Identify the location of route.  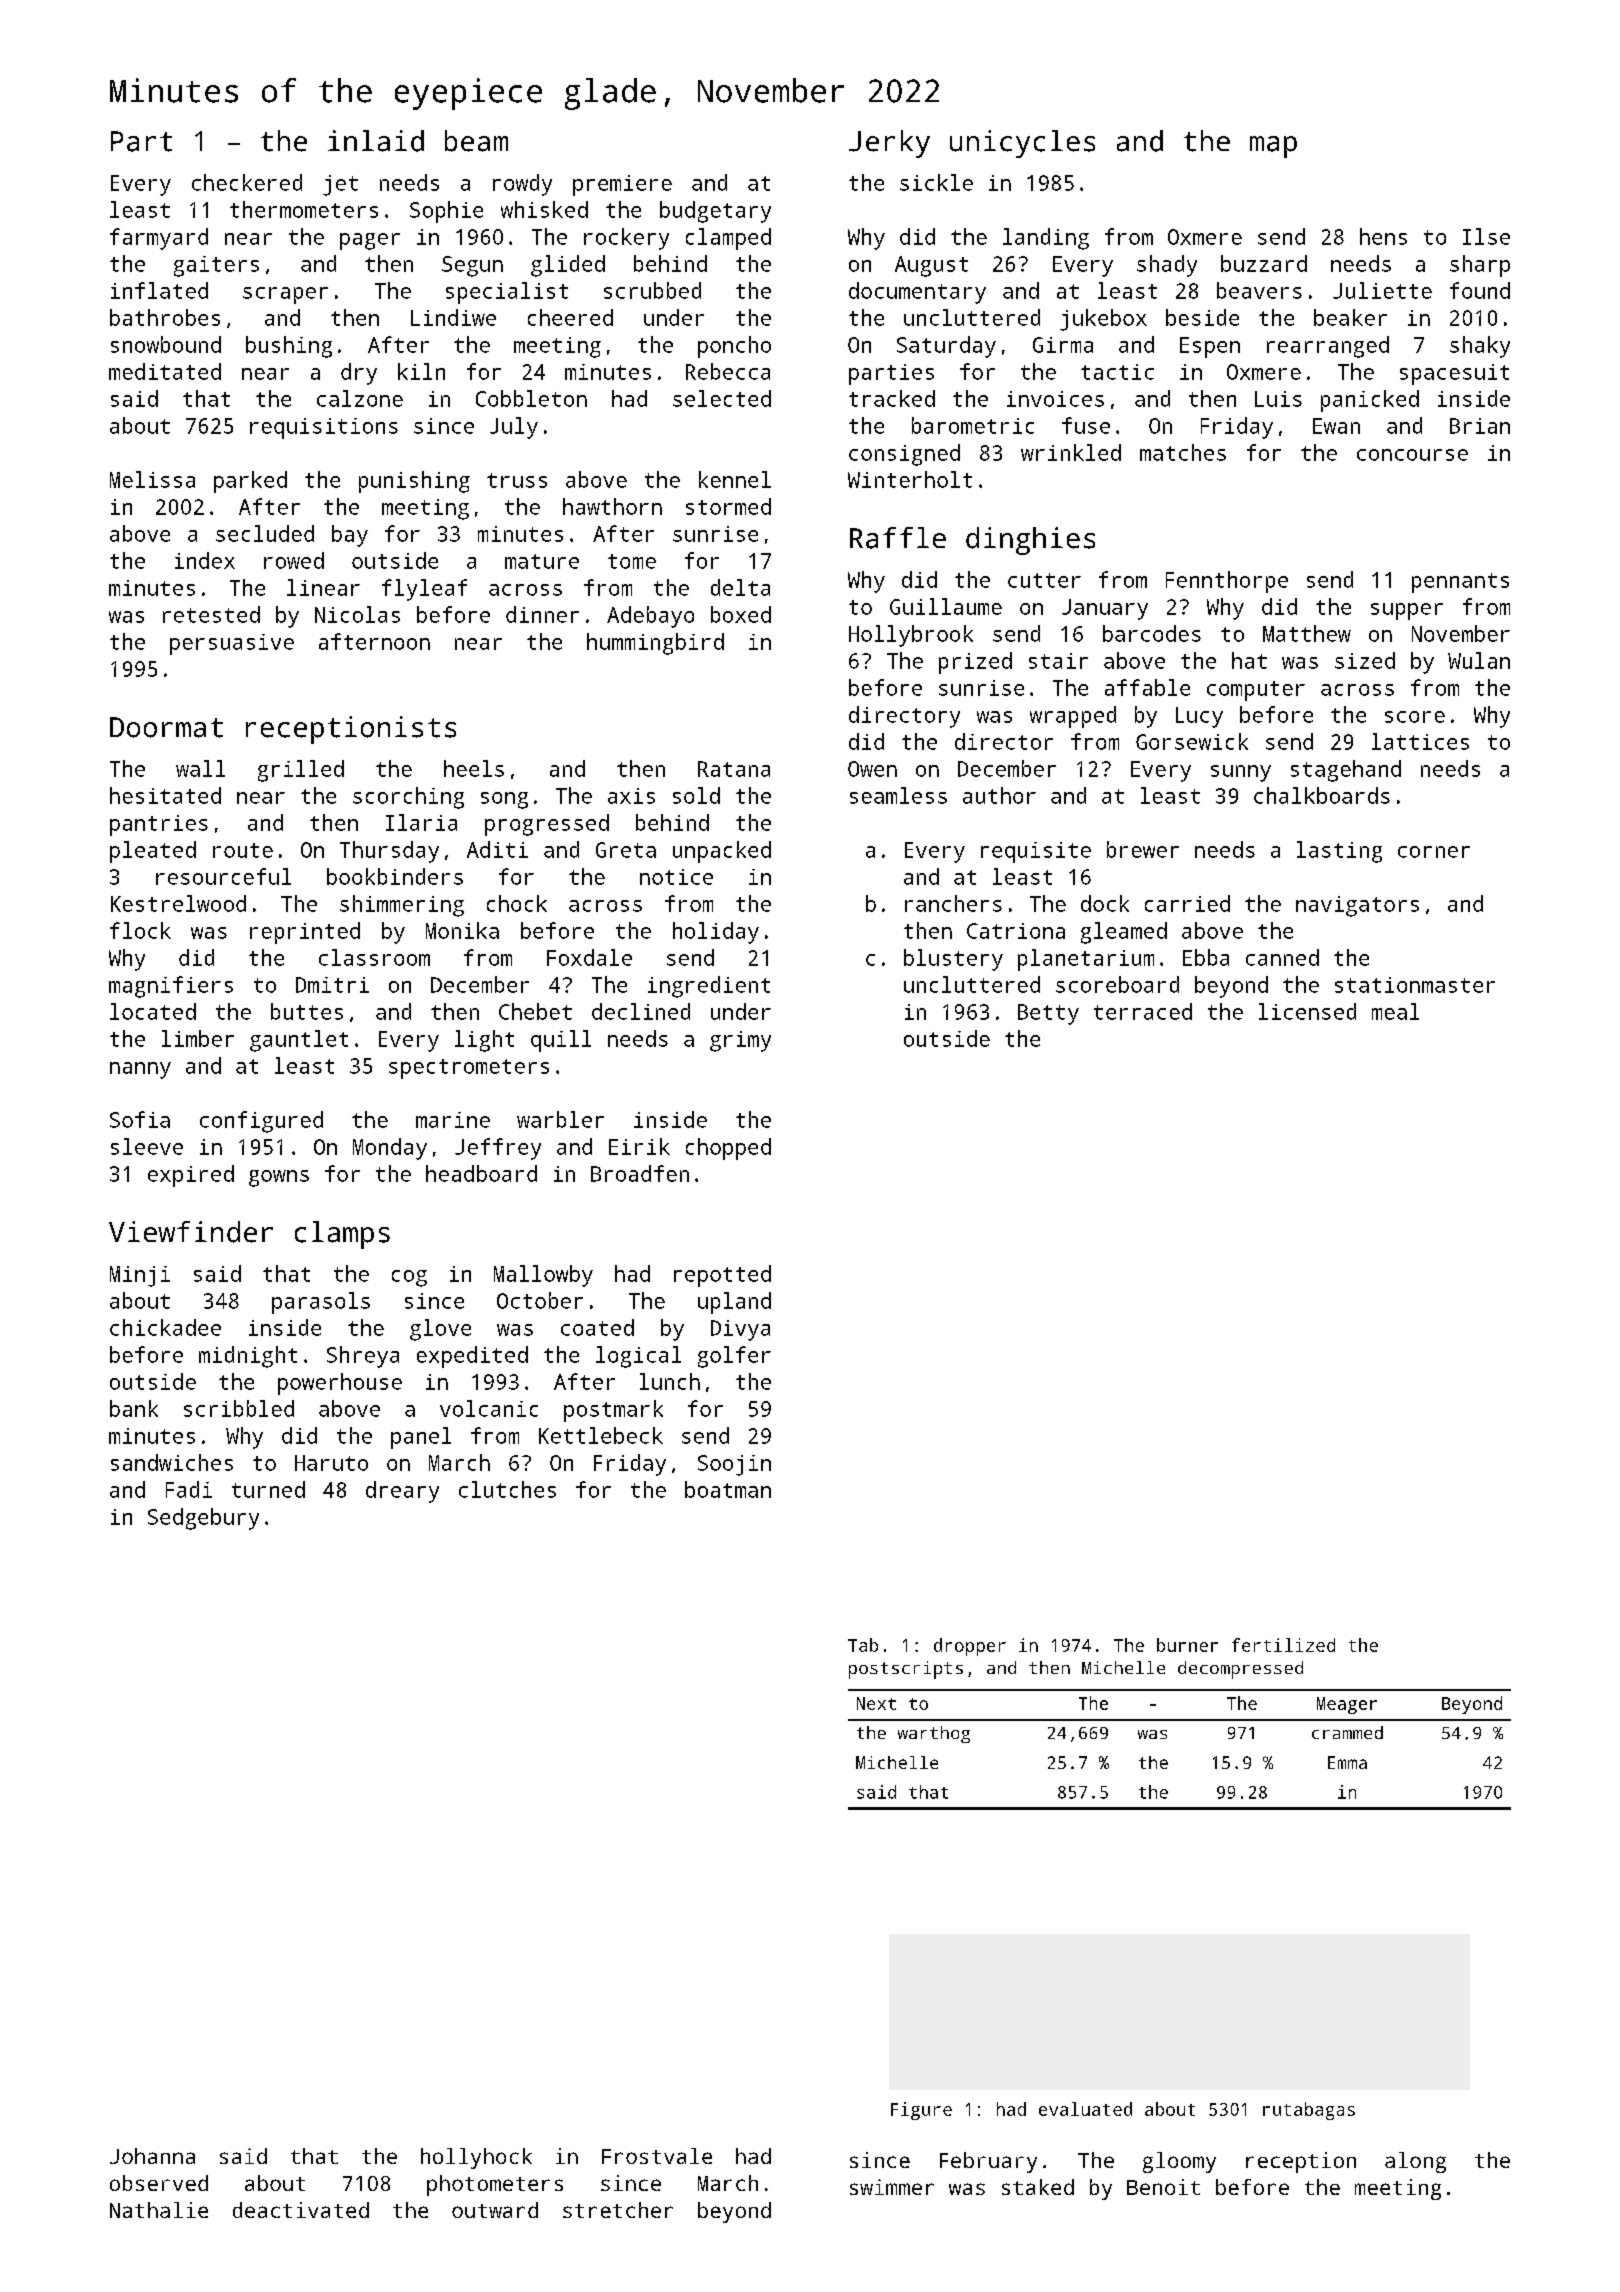
(243, 850).
